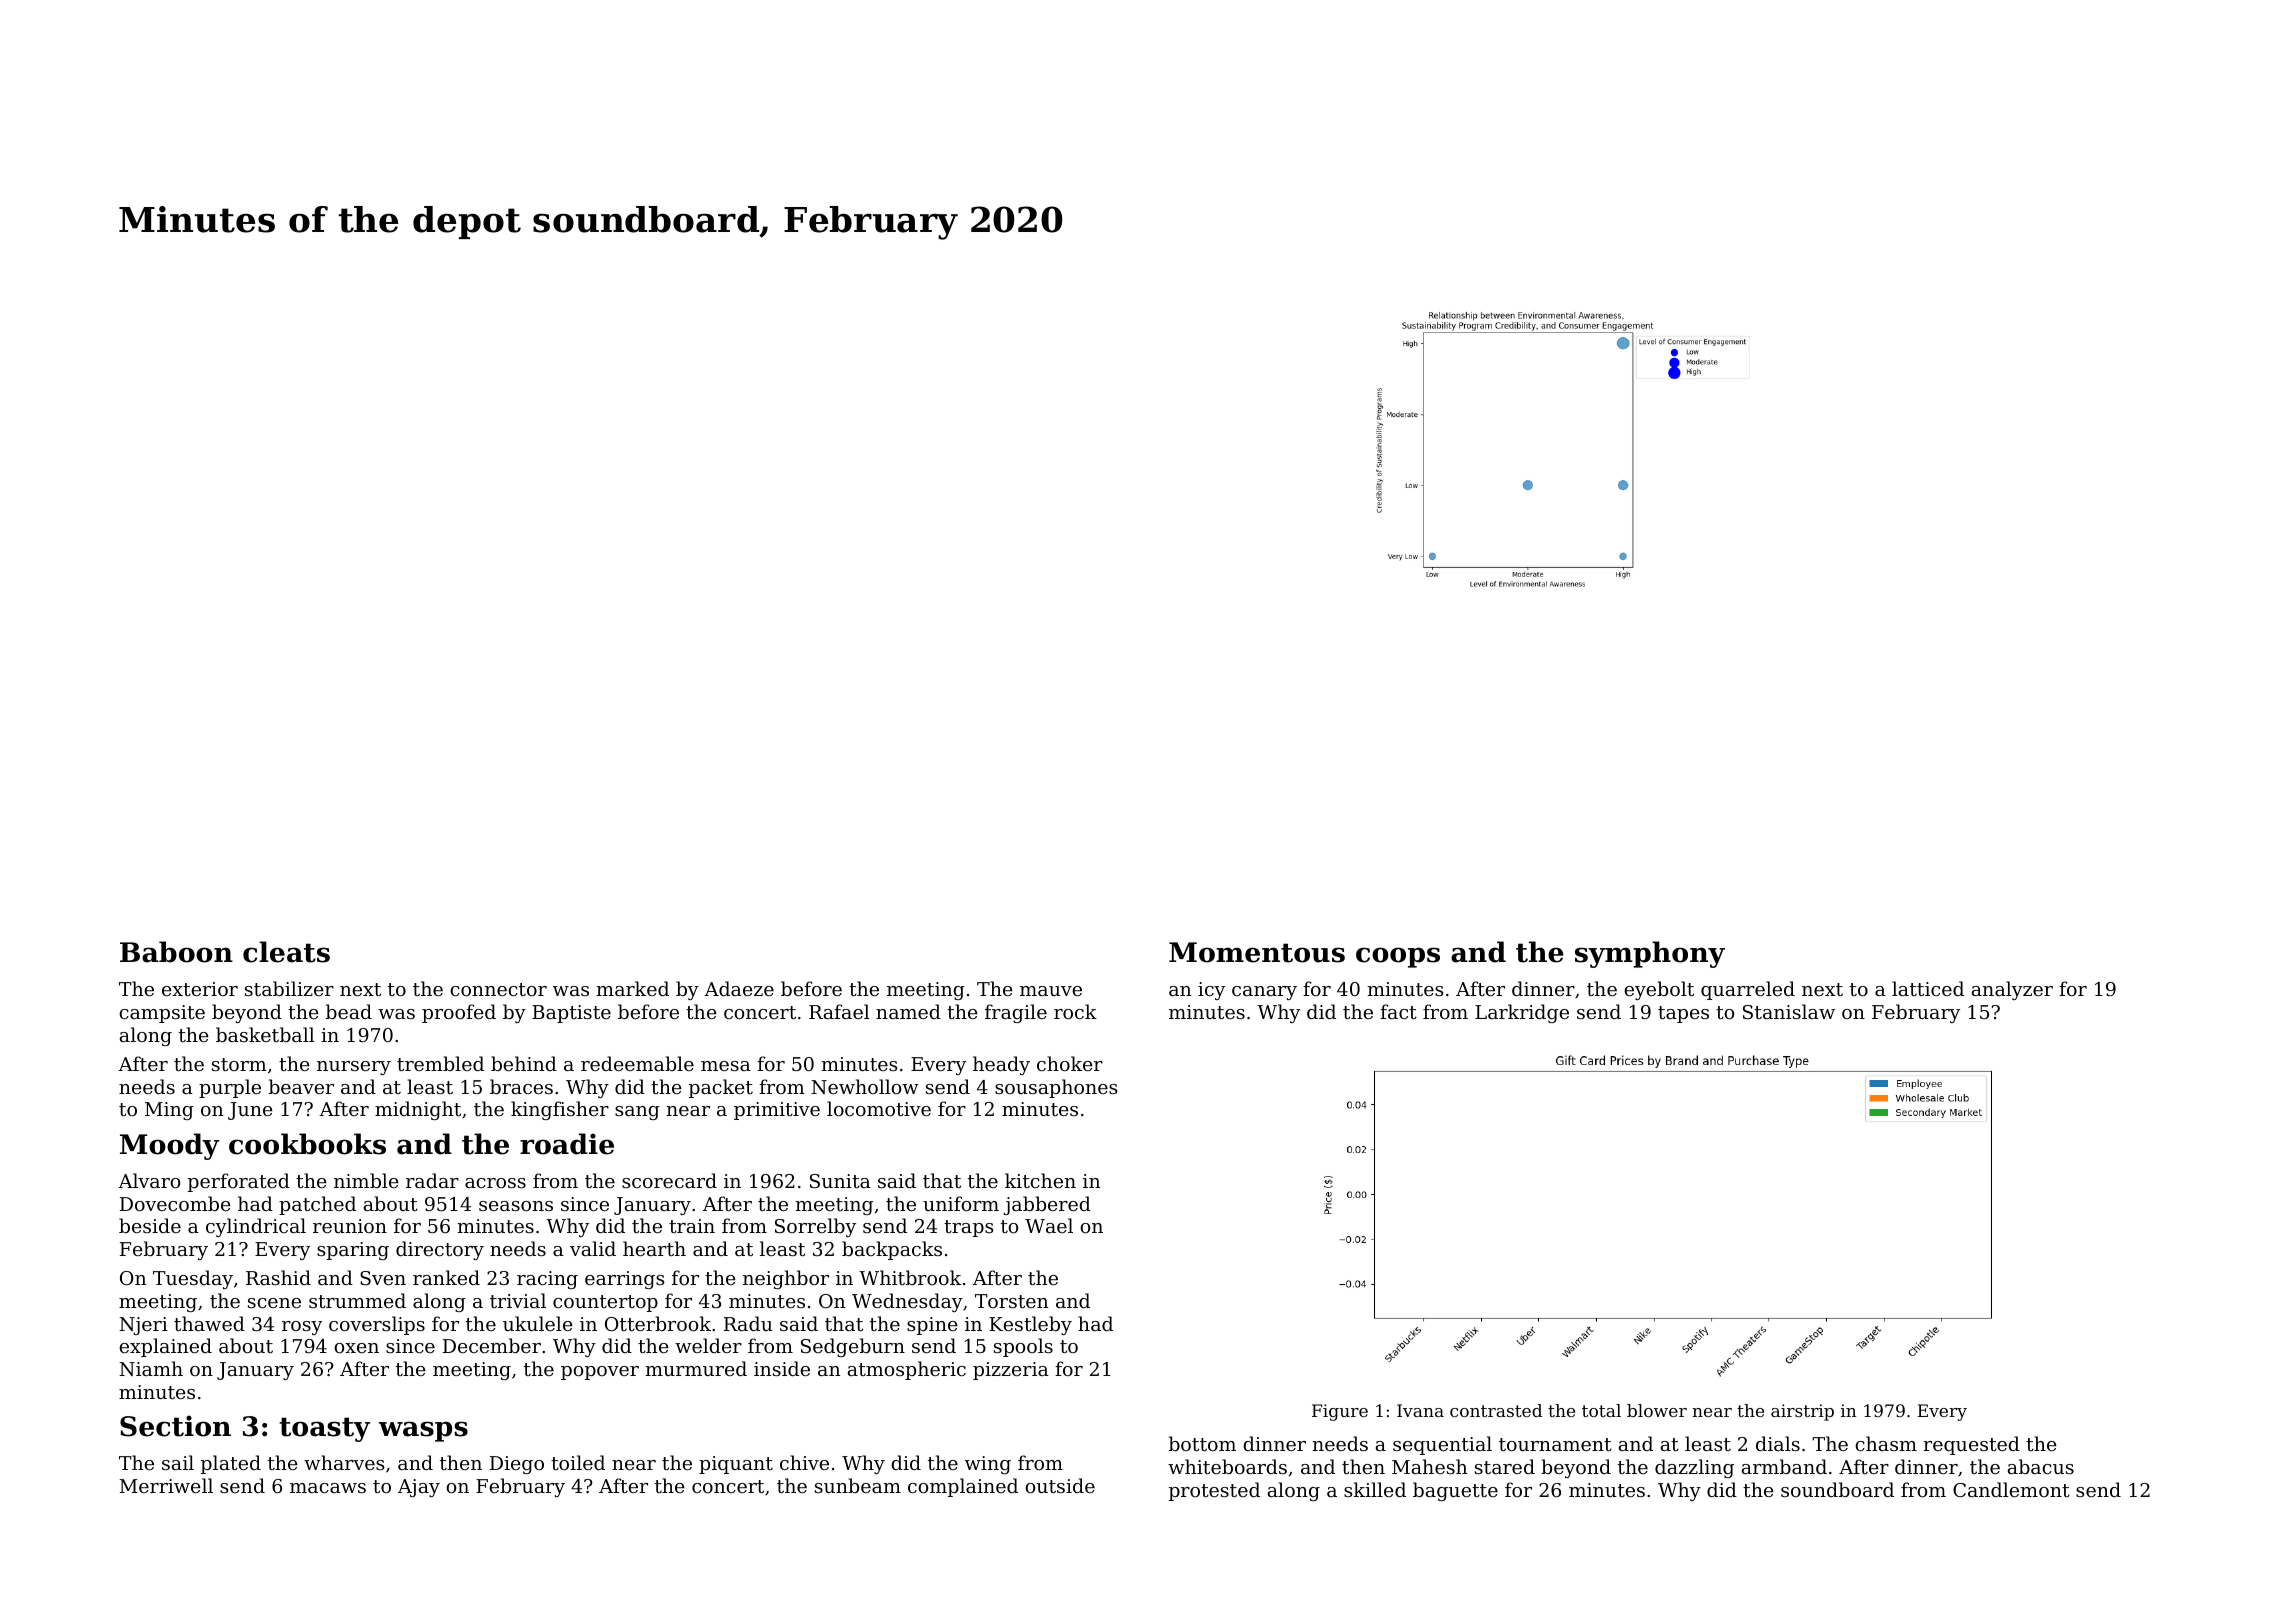 This image has width=2292, height=1620. What do you see at coordinates (162, 1014) in the image?
I see `campsite` at bounding box center [162, 1014].
